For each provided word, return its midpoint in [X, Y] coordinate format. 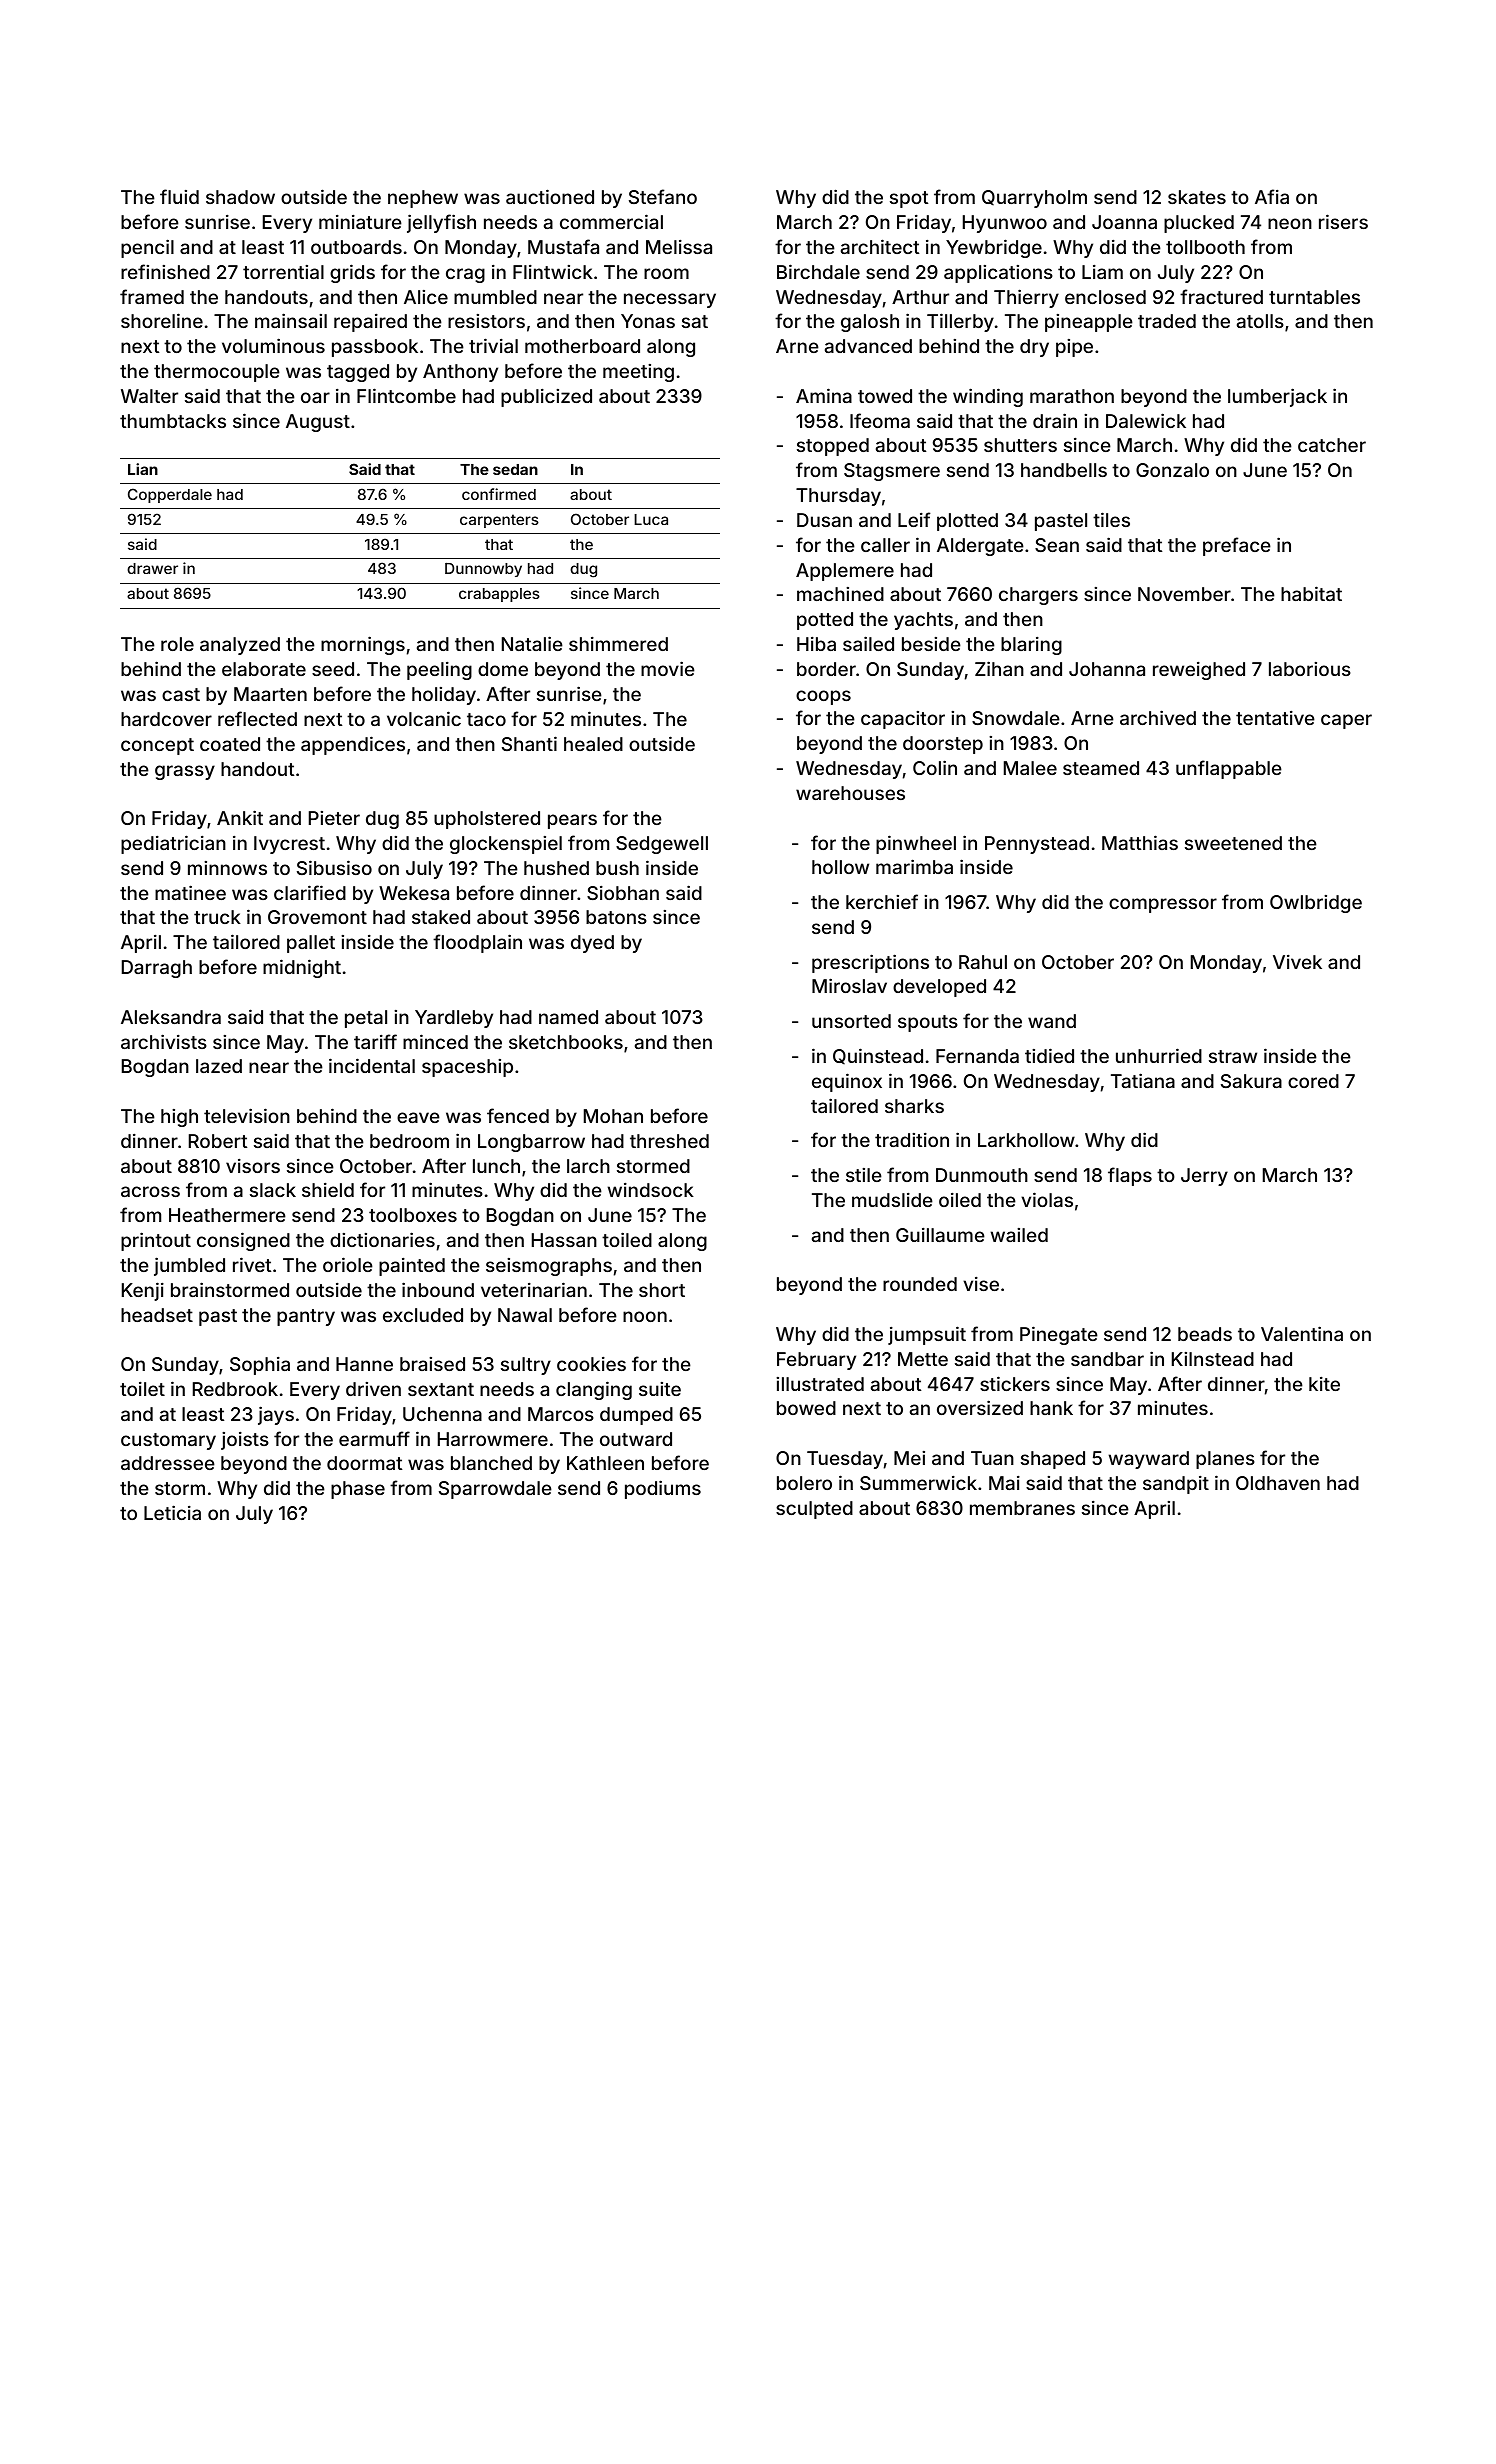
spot [909, 199]
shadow [240, 197]
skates [1197, 197]
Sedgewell [662, 845]
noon [645, 1316]
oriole [348, 1264]
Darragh [157, 969]
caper [1346, 721]
